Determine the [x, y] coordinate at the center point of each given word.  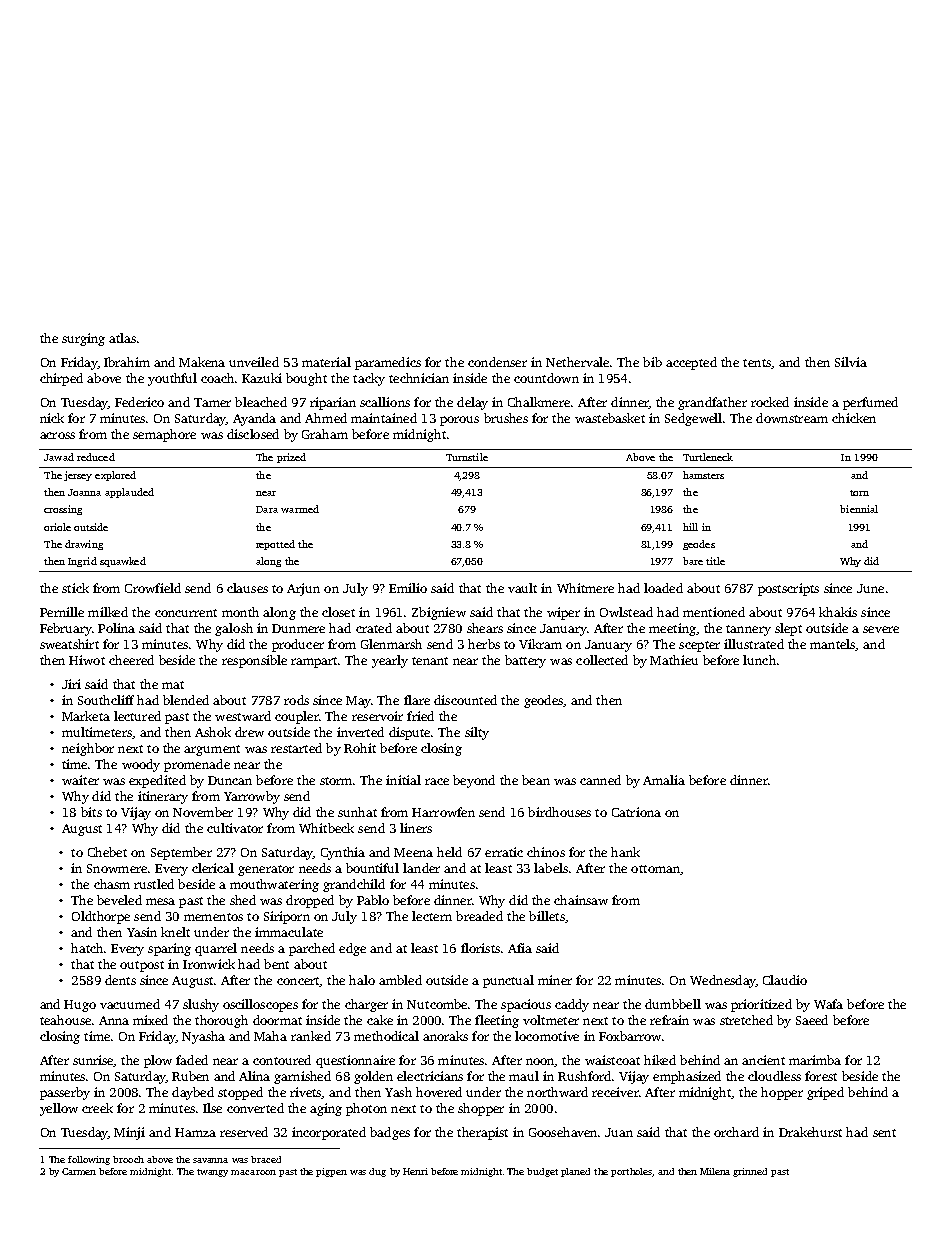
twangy [212, 1173]
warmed [300, 509]
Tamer [212, 402]
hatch [87, 948]
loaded [663, 588]
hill [690, 527]
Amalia [664, 780]
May [358, 702]
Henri [415, 1171]
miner [555, 980]
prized [291, 458]
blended [186, 700]
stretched [746, 1020]
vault [522, 588]
